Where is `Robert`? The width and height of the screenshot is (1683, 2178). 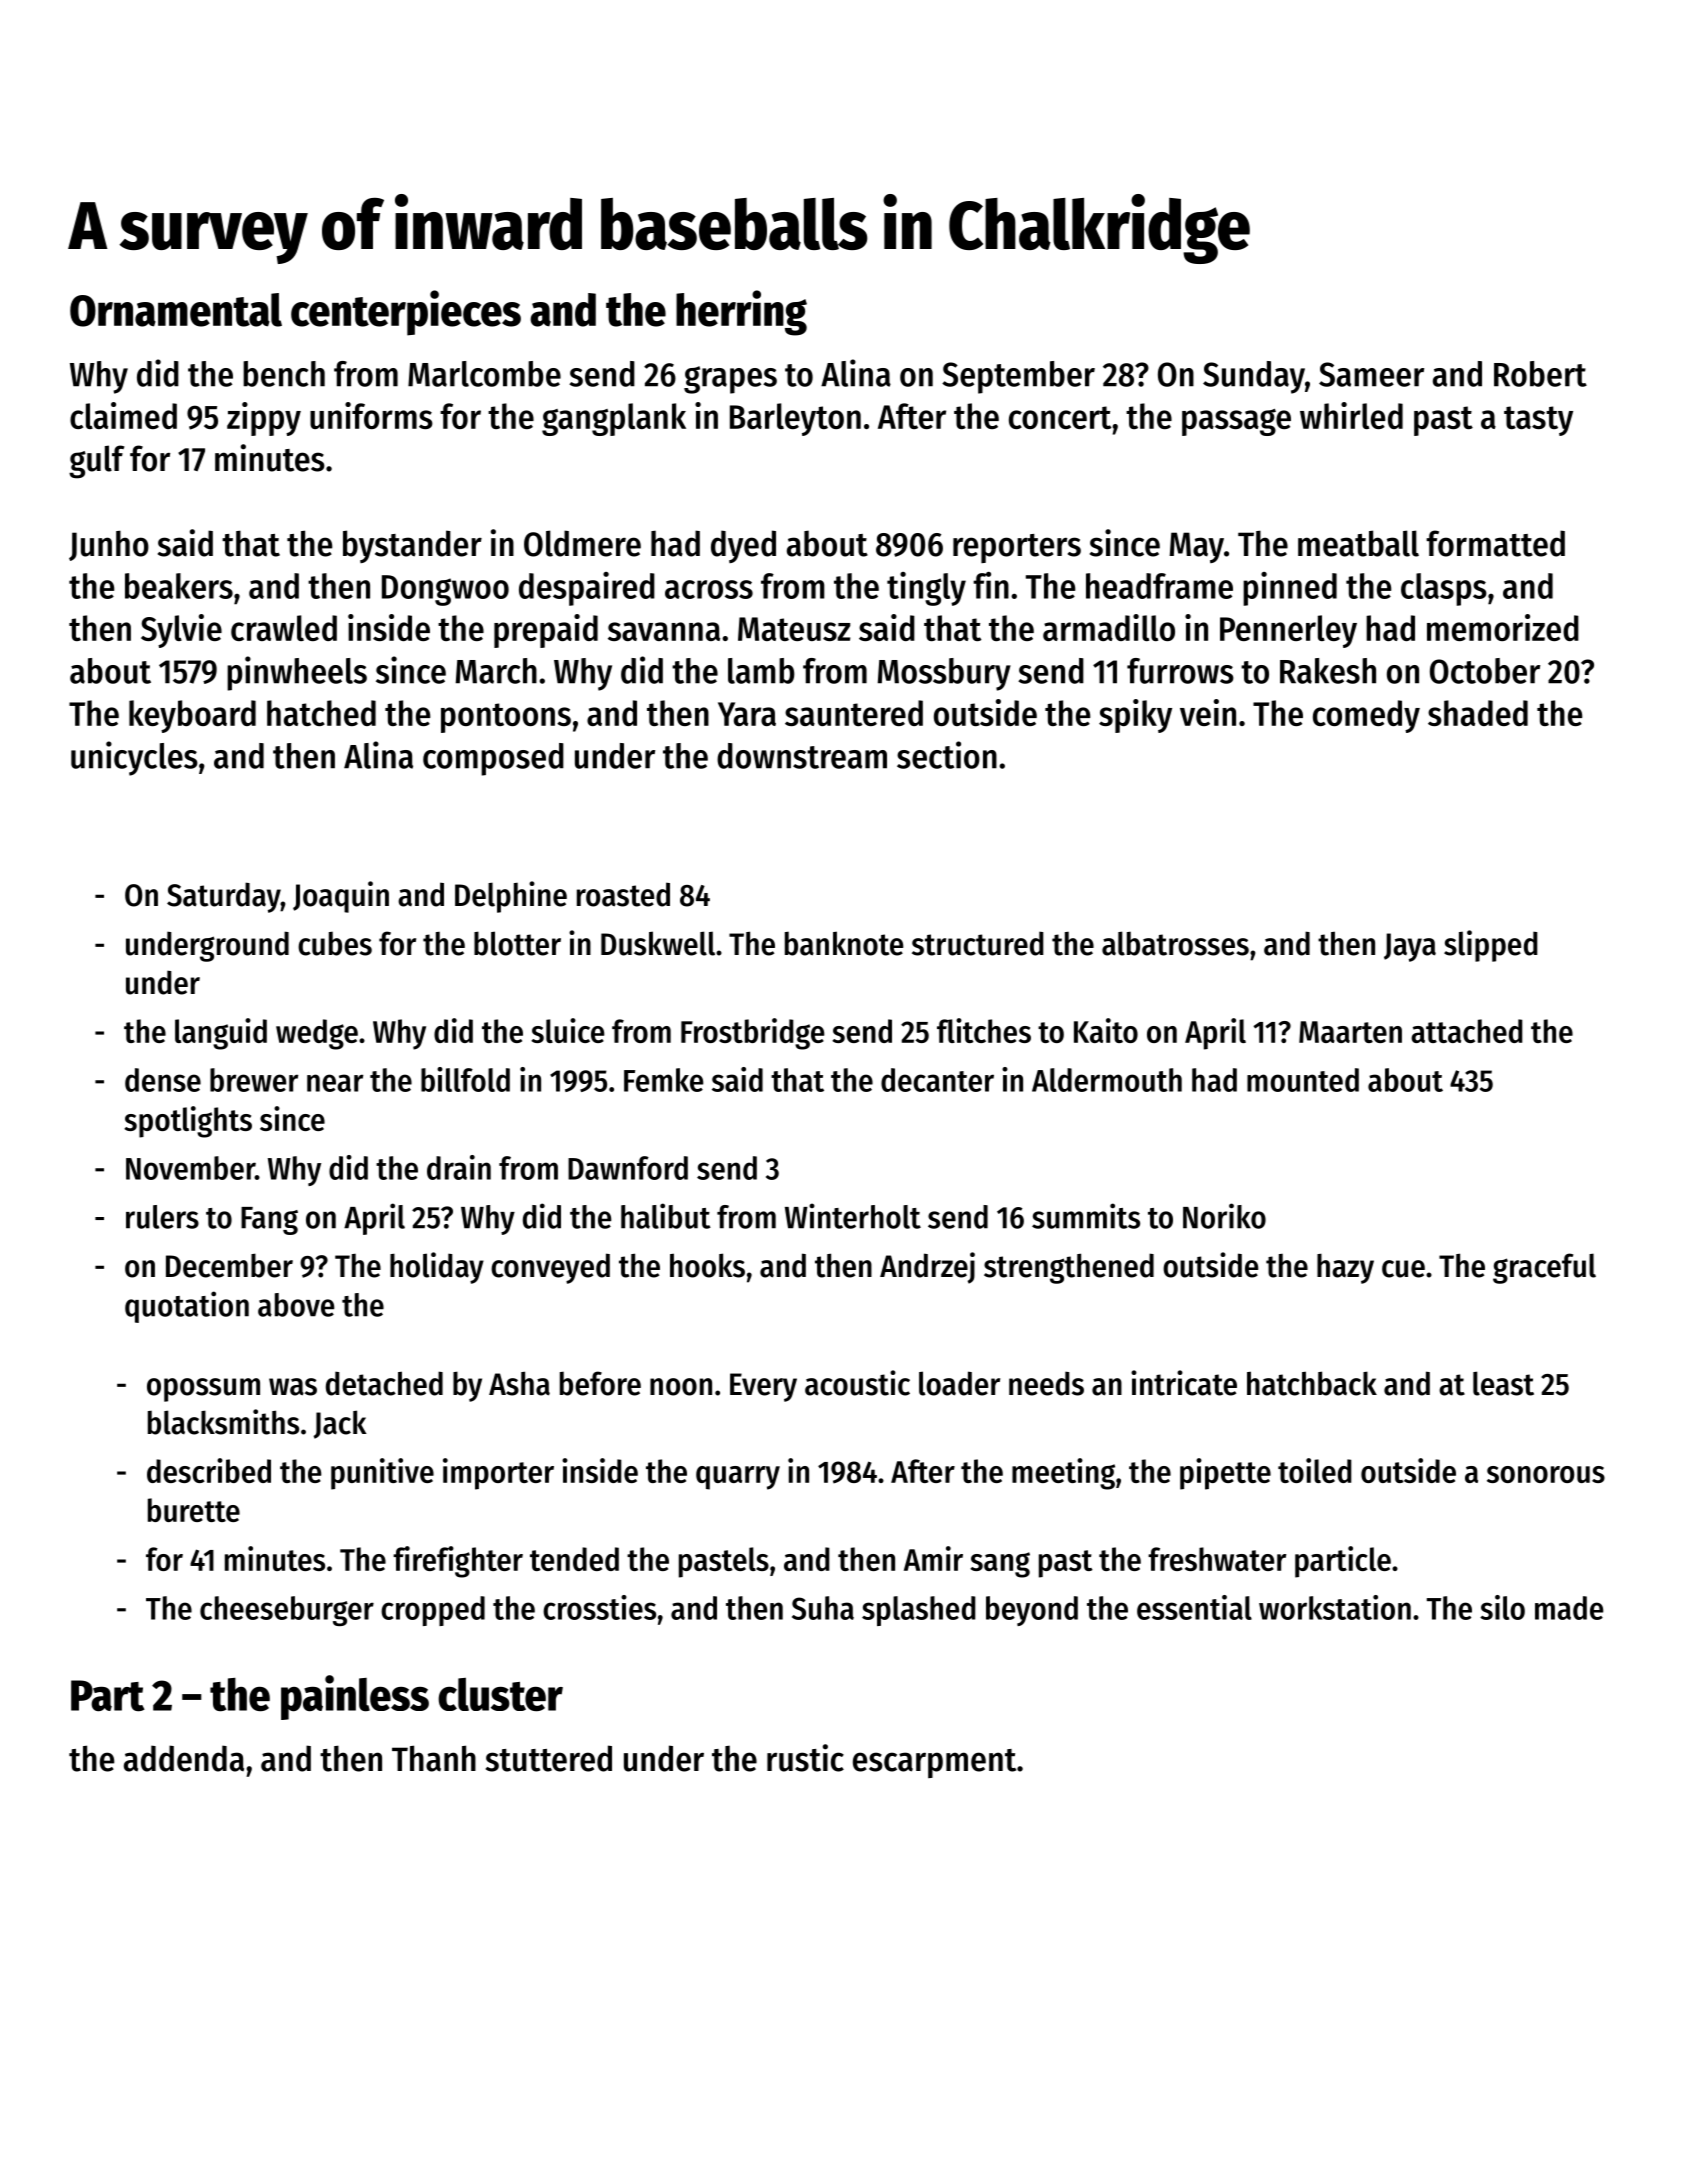
Robert is located at coordinates (1540, 374).
